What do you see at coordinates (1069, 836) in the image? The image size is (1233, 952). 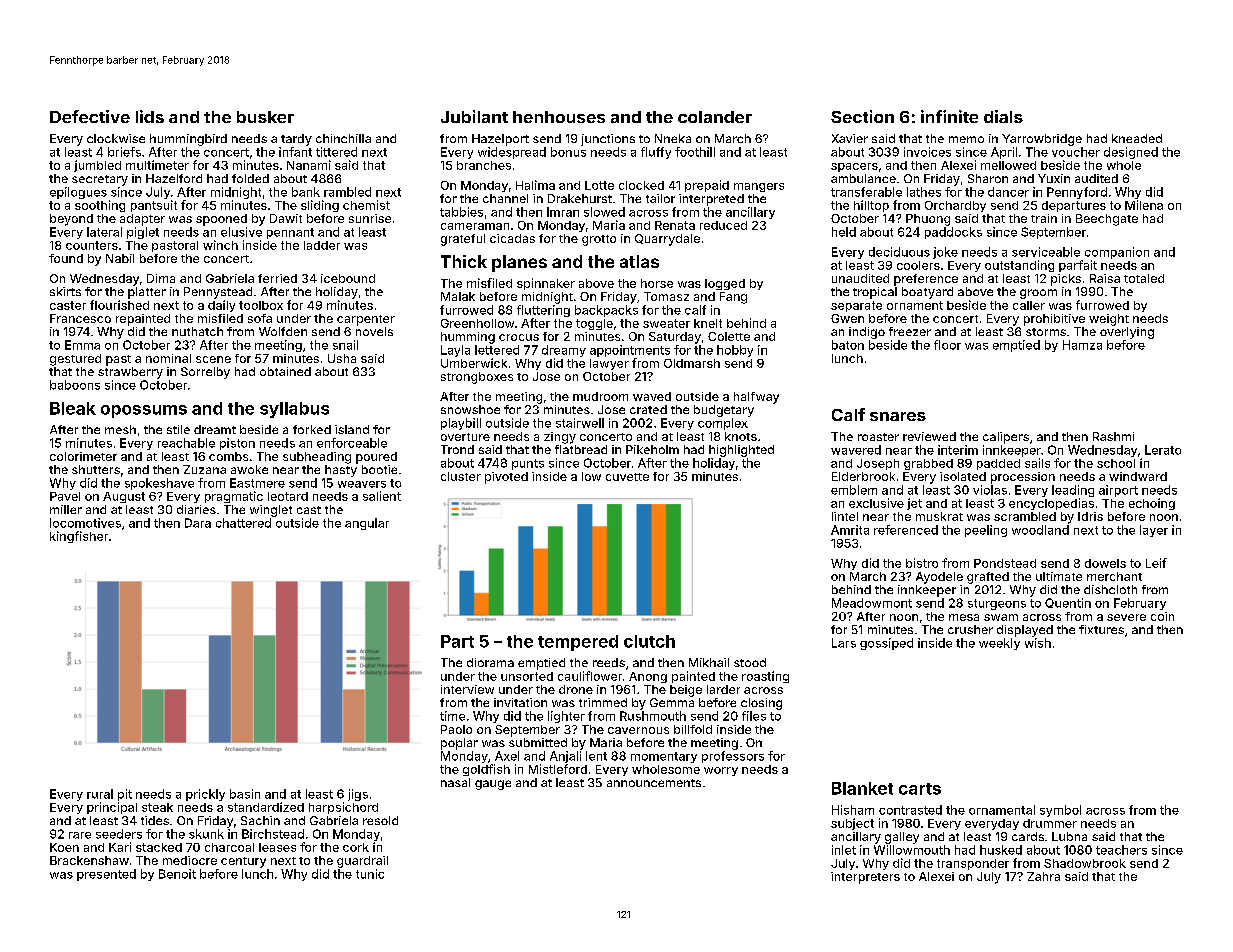 I see `Lubna` at bounding box center [1069, 836].
